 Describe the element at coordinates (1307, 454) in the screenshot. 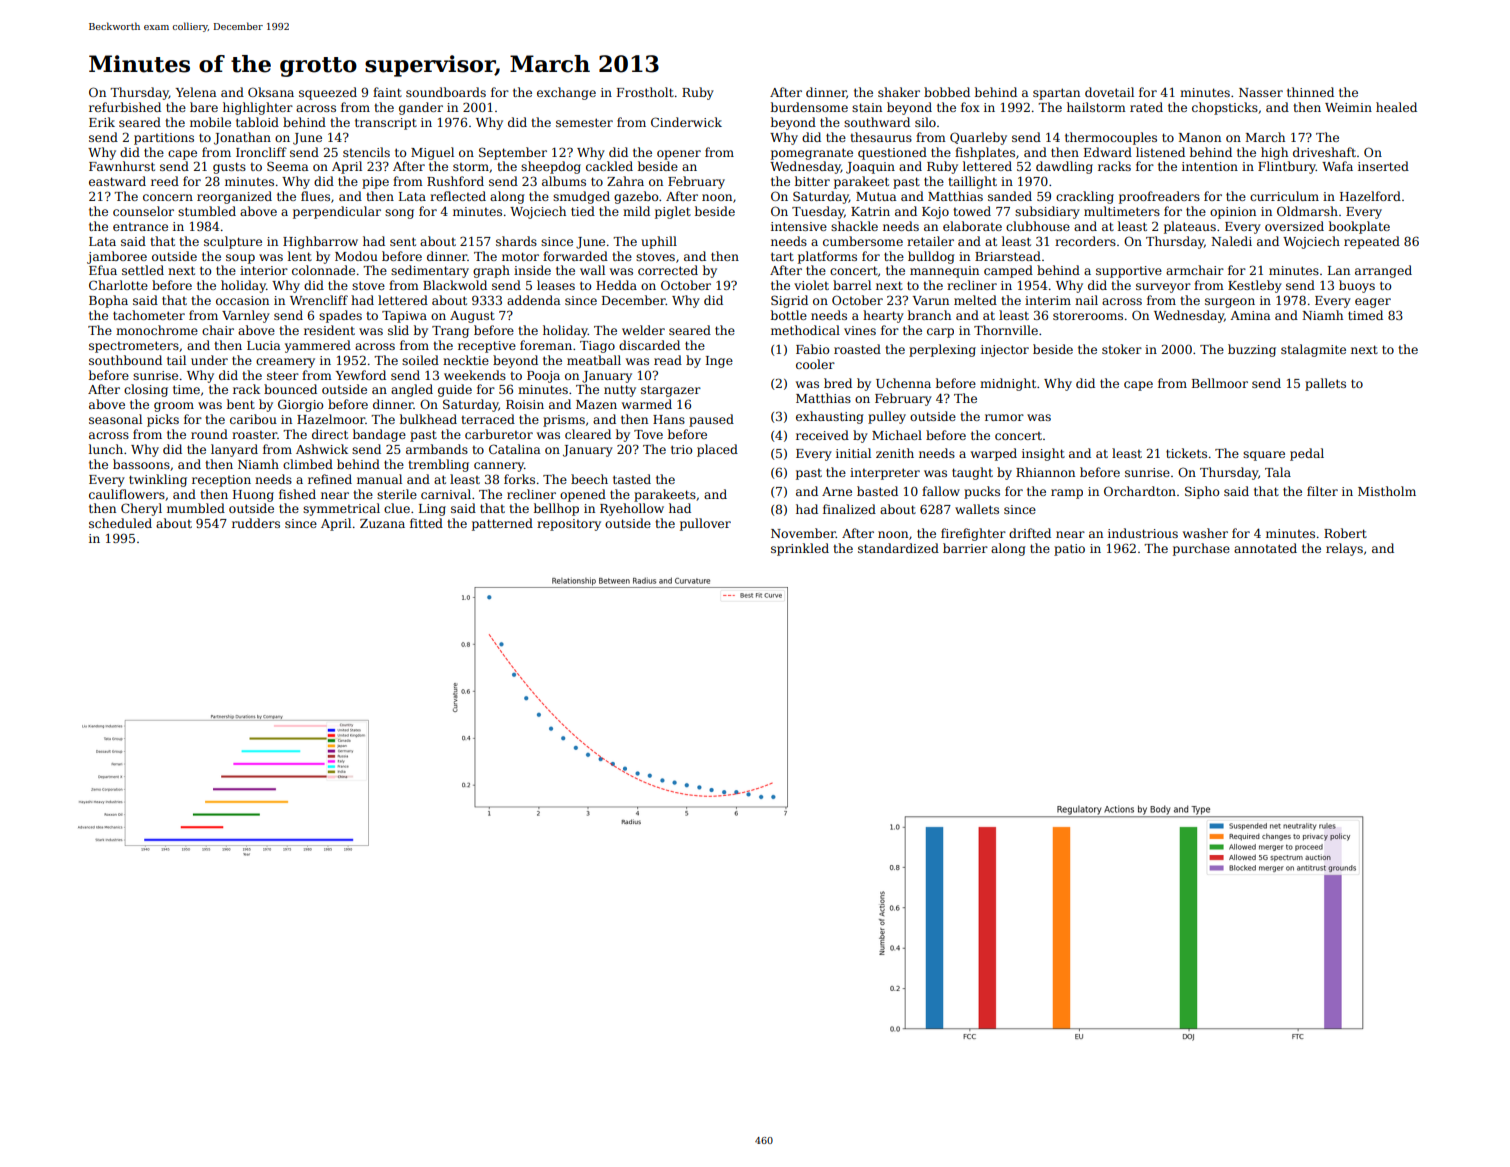

I see `pedal` at that location.
